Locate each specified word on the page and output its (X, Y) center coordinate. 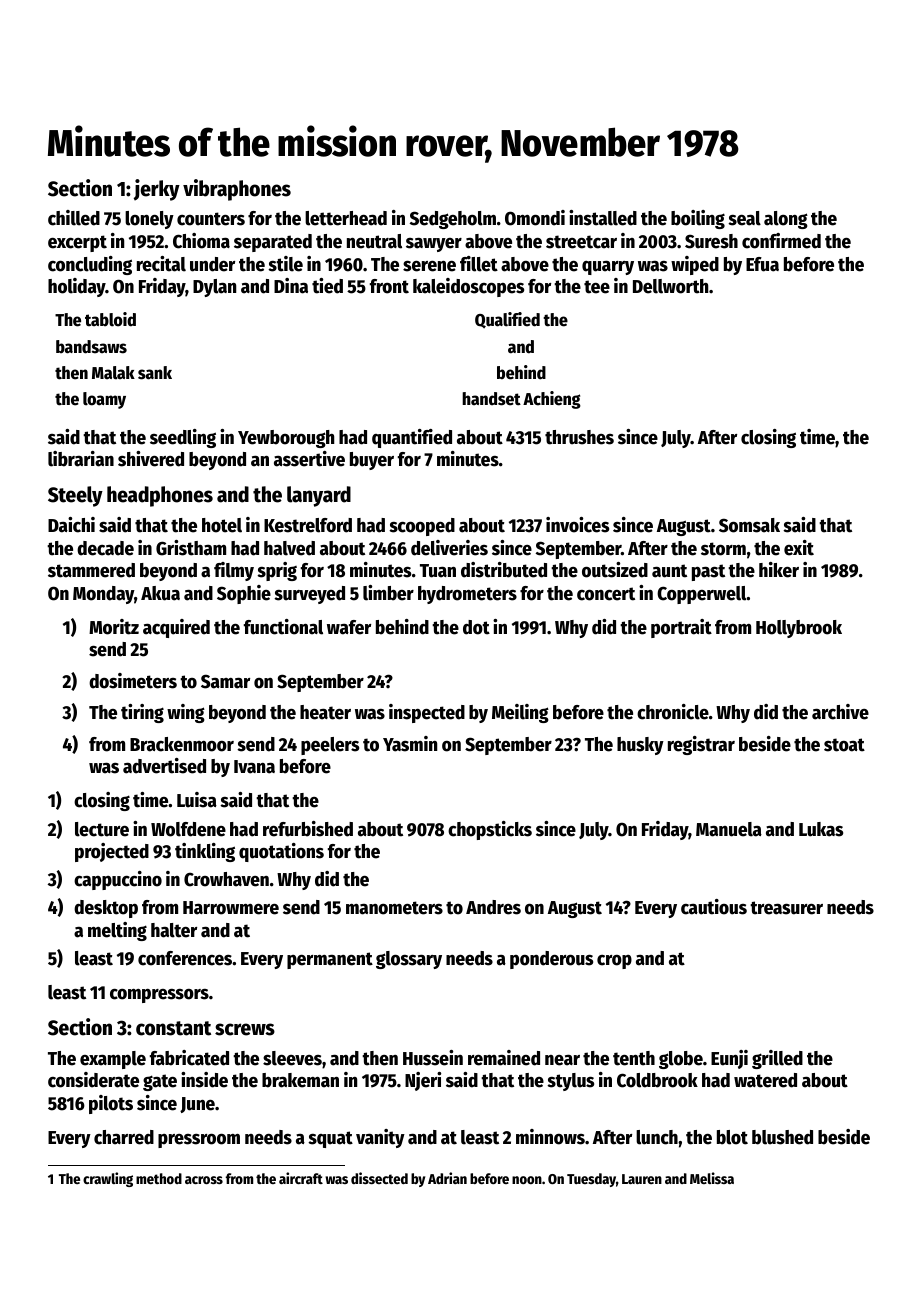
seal (744, 218)
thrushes (579, 437)
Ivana (254, 767)
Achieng (552, 400)
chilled (74, 218)
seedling (183, 438)
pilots (111, 1104)
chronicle (673, 712)
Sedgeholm (453, 220)
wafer (349, 627)
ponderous (551, 960)
